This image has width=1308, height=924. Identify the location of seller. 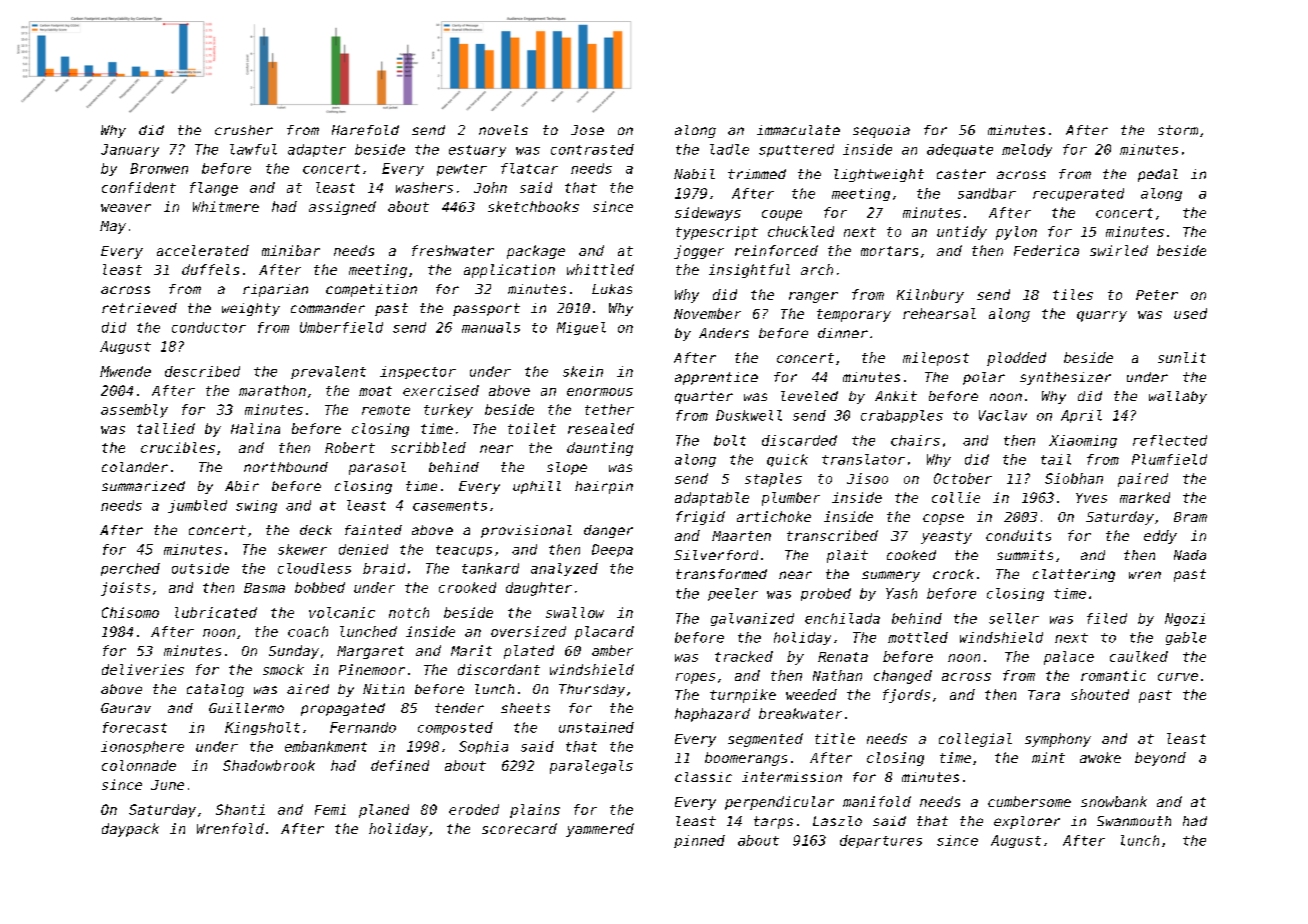
(1014, 618).
